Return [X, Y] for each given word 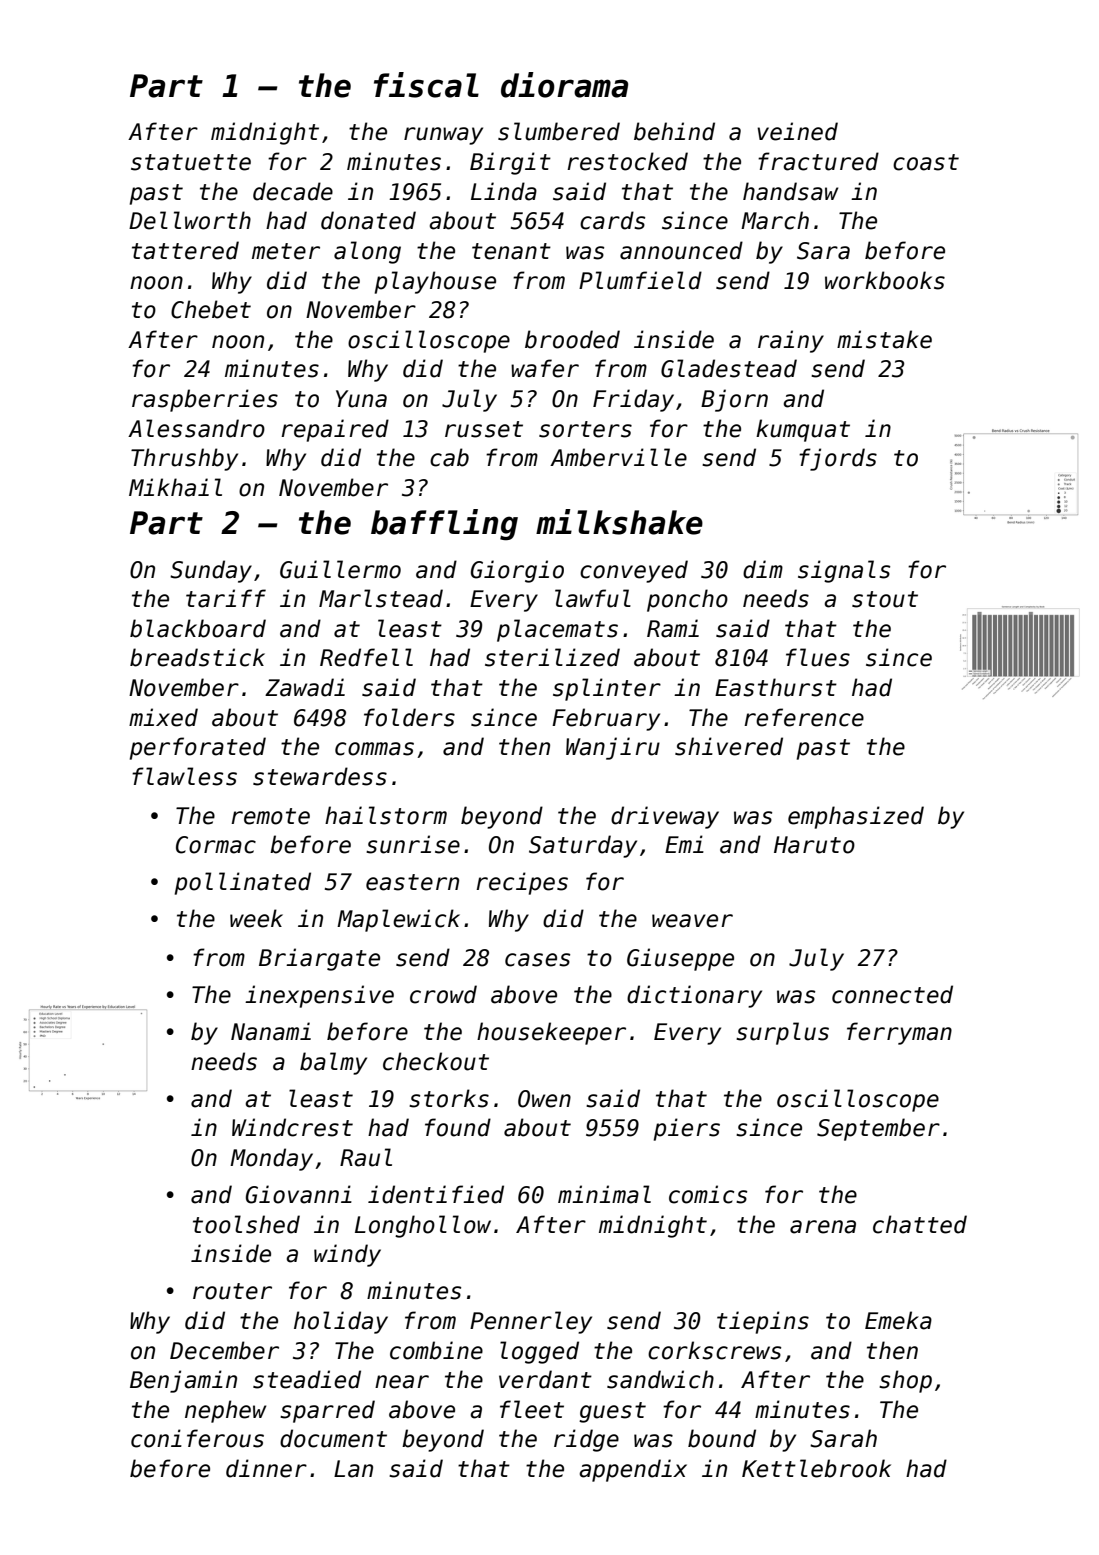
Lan [353, 1469]
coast [926, 162]
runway [443, 136]
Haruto [814, 845]
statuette [191, 162]
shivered [729, 746]
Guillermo [340, 569]
